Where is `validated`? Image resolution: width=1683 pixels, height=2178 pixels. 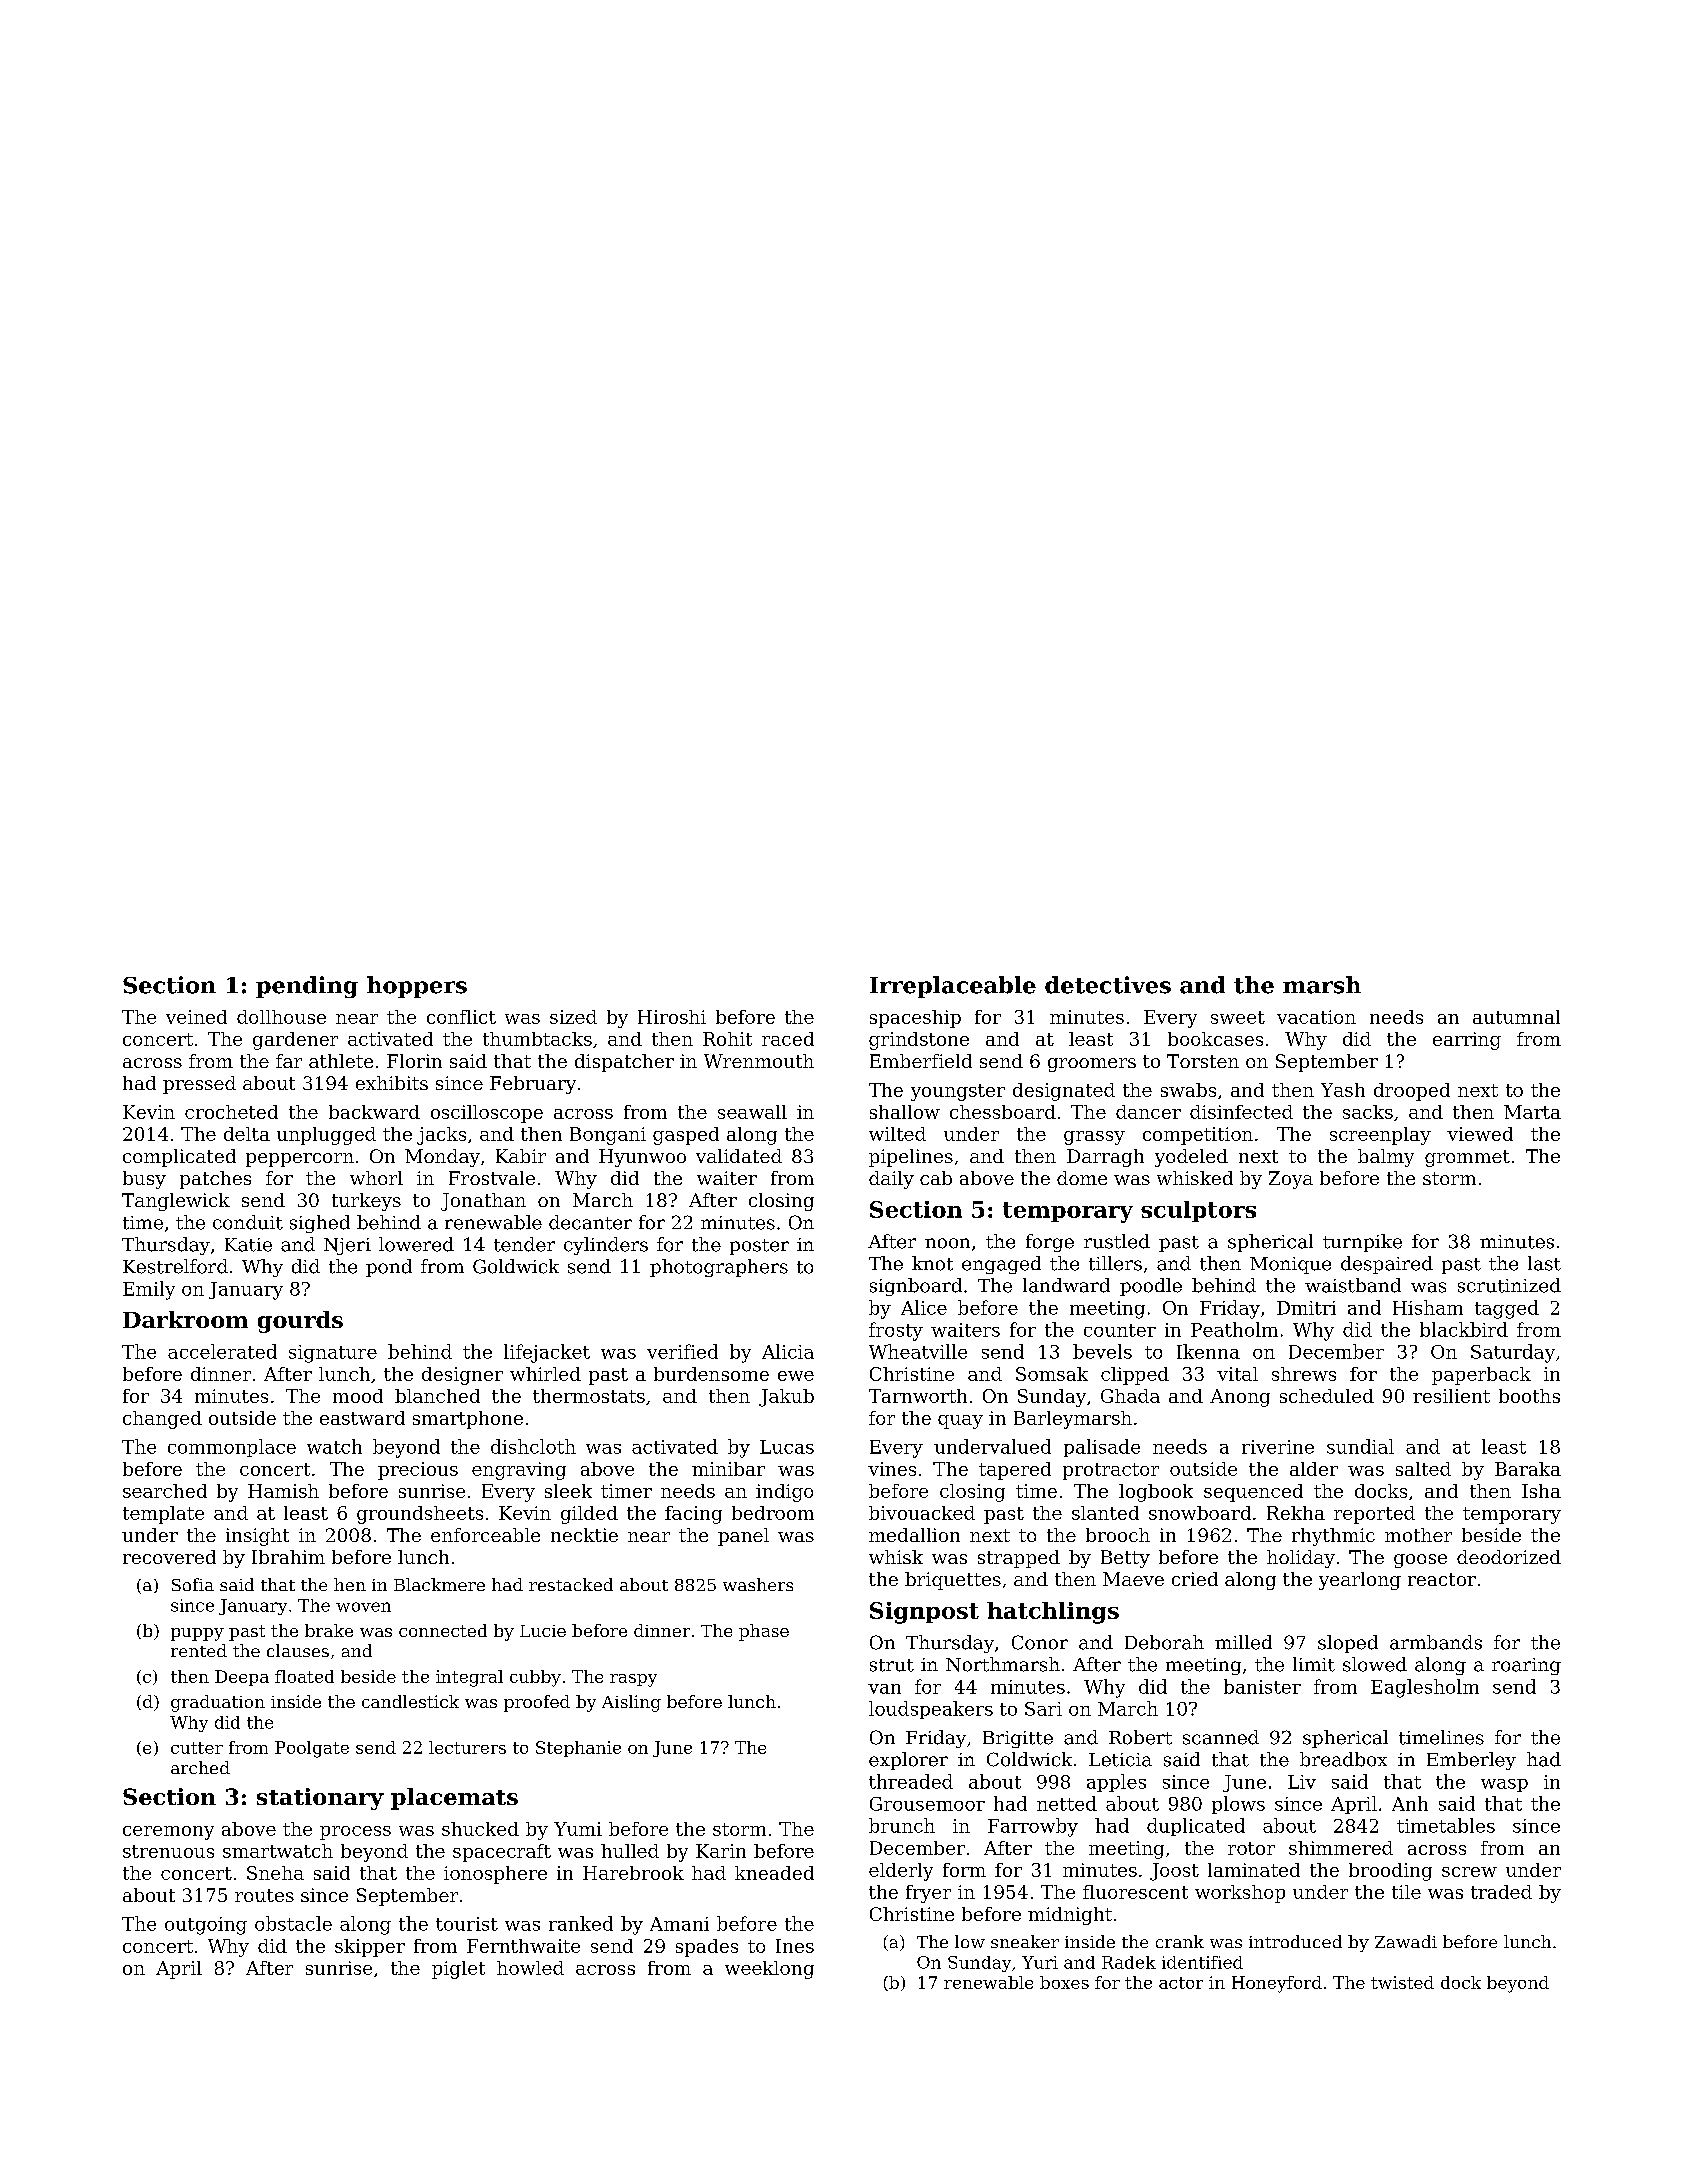
validated is located at coordinates (739, 1156).
